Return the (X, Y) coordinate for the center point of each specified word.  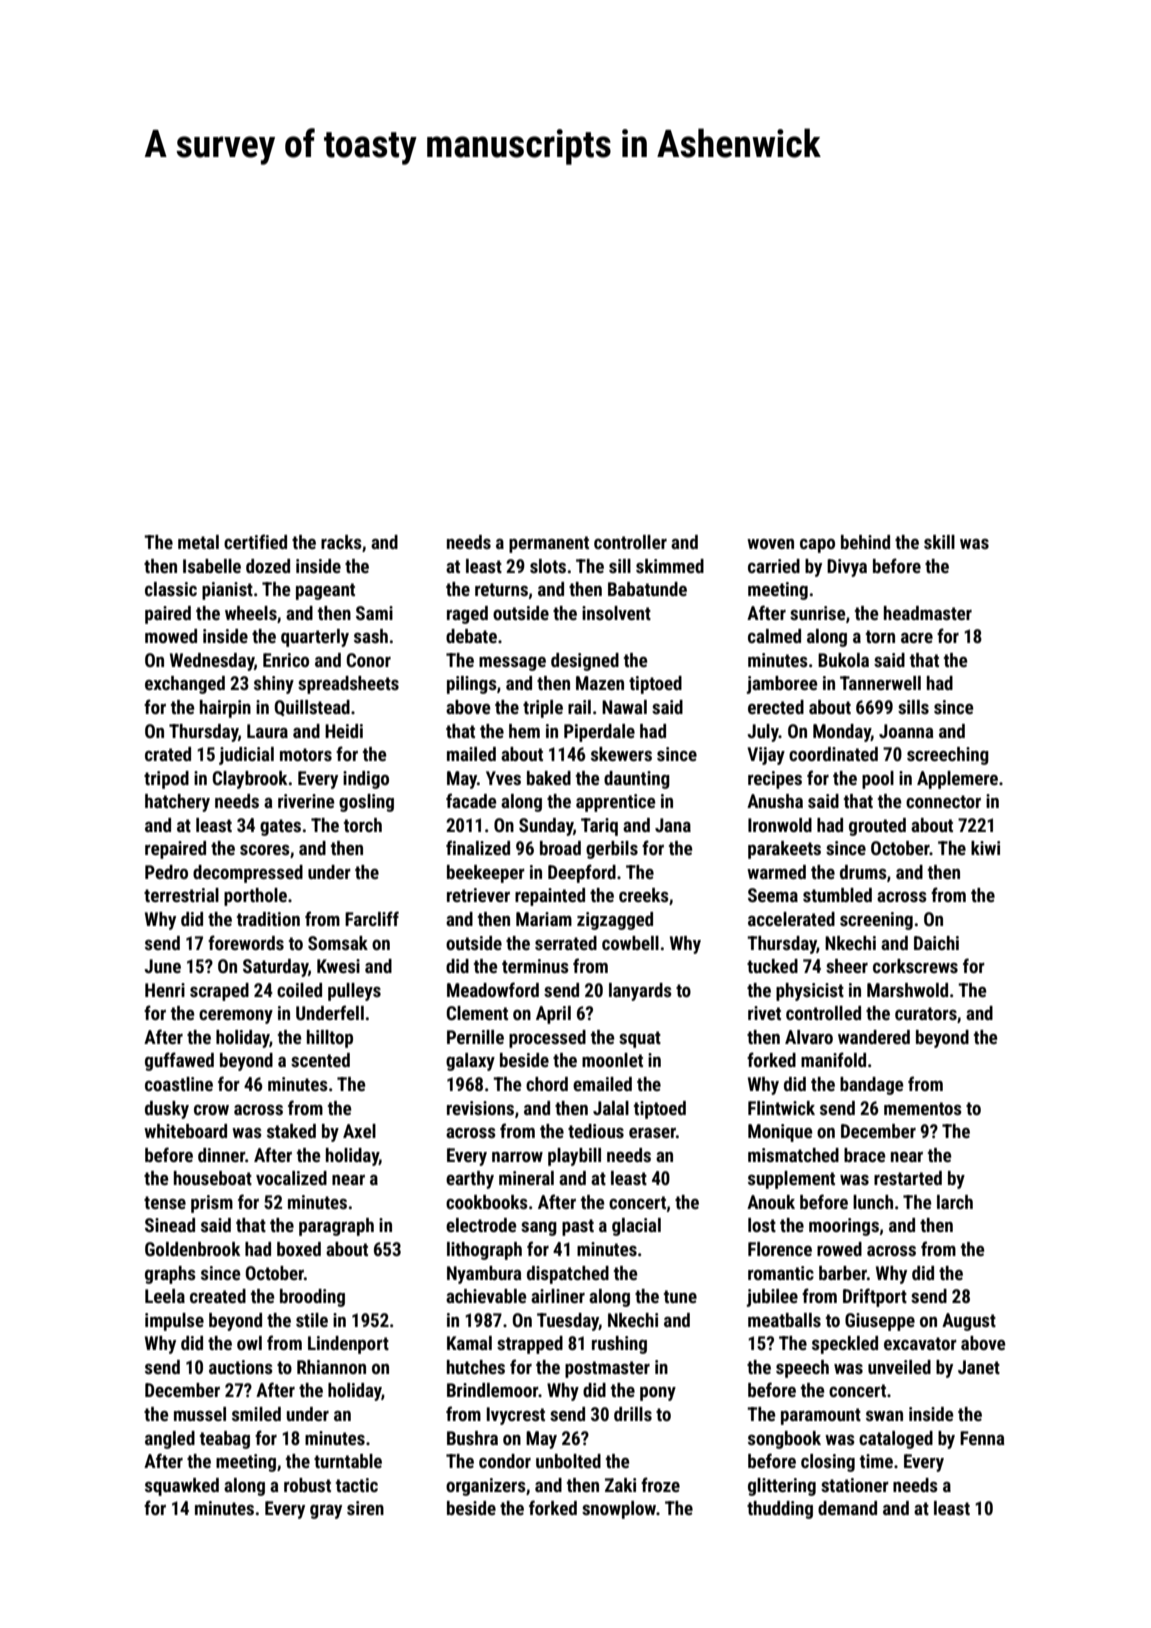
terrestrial (181, 895)
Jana (673, 825)
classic (171, 589)
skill (939, 542)
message (512, 664)
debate (471, 636)
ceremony (236, 1017)
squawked (182, 1487)
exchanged (185, 685)
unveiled (899, 1367)
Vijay (766, 756)
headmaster (928, 613)
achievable (486, 1296)
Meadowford (493, 989)
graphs (170, 1275)
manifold (833, 1059)
